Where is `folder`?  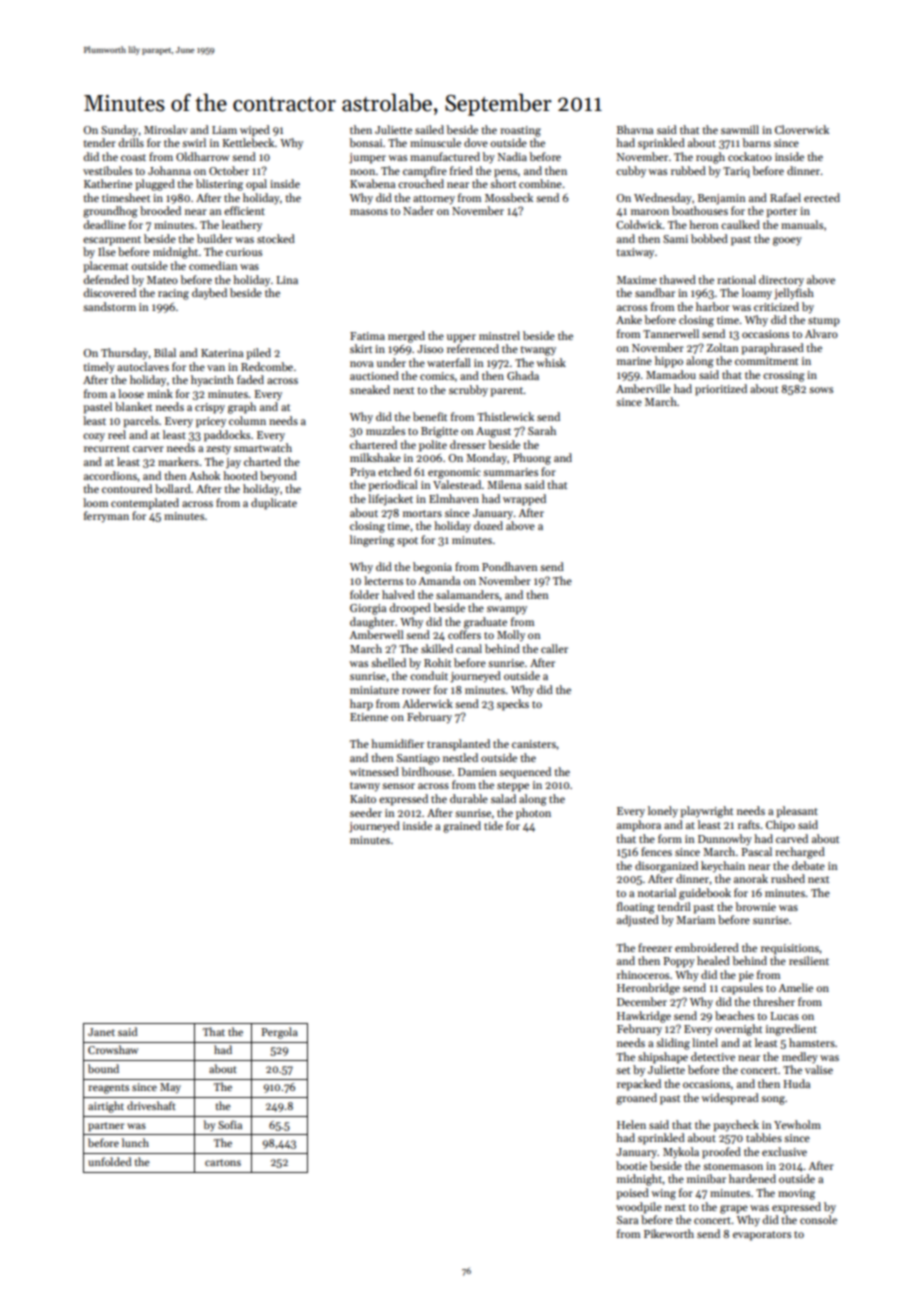
folder is located at coordinates (364, 594).
